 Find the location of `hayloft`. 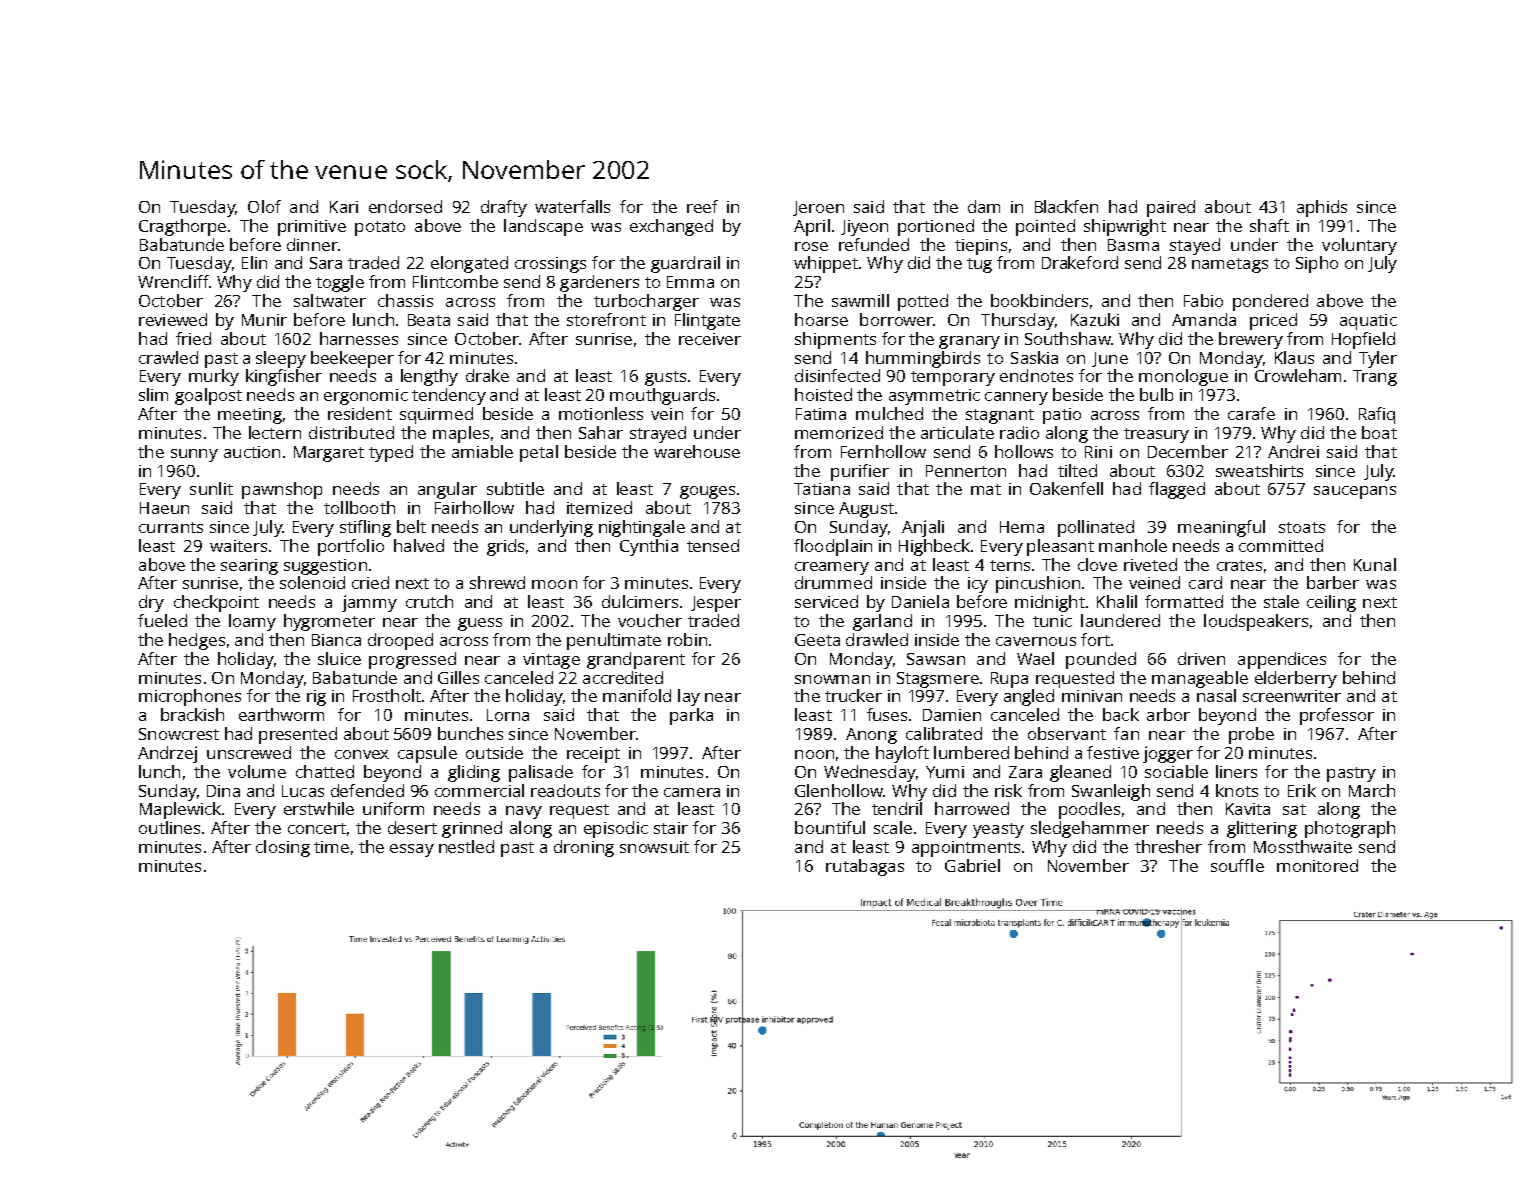

hayloft is located at coordinates (902, 754).
